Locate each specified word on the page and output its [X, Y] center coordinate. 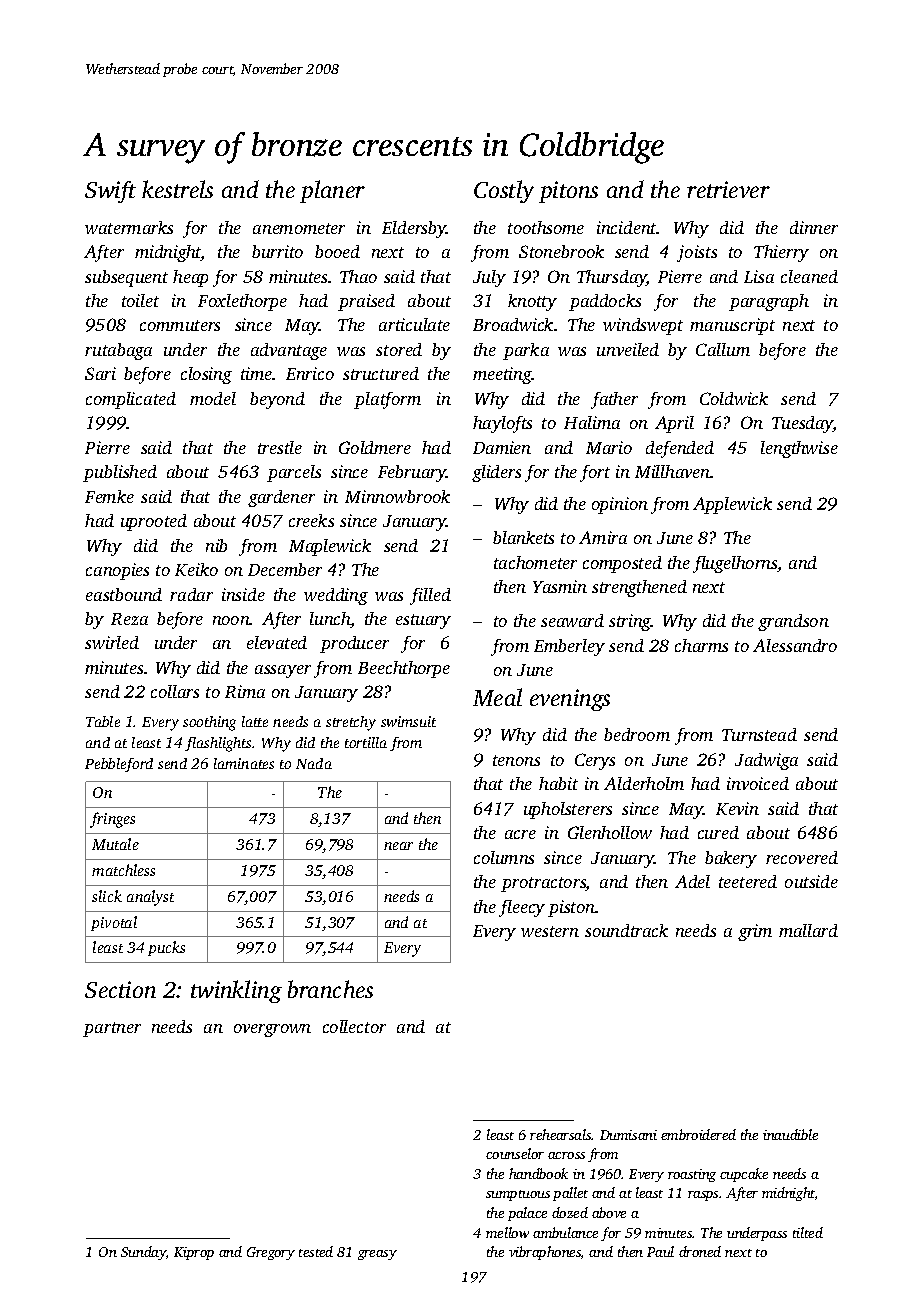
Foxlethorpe [242, 302]
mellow [507, 1232]
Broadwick [513, 324]
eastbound [124, 594]
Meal [497, 697]
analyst [150, 898]
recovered [802, 857]
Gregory [271, 1253]
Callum [723, 349]
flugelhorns [735, 564]
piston [571, 908]
